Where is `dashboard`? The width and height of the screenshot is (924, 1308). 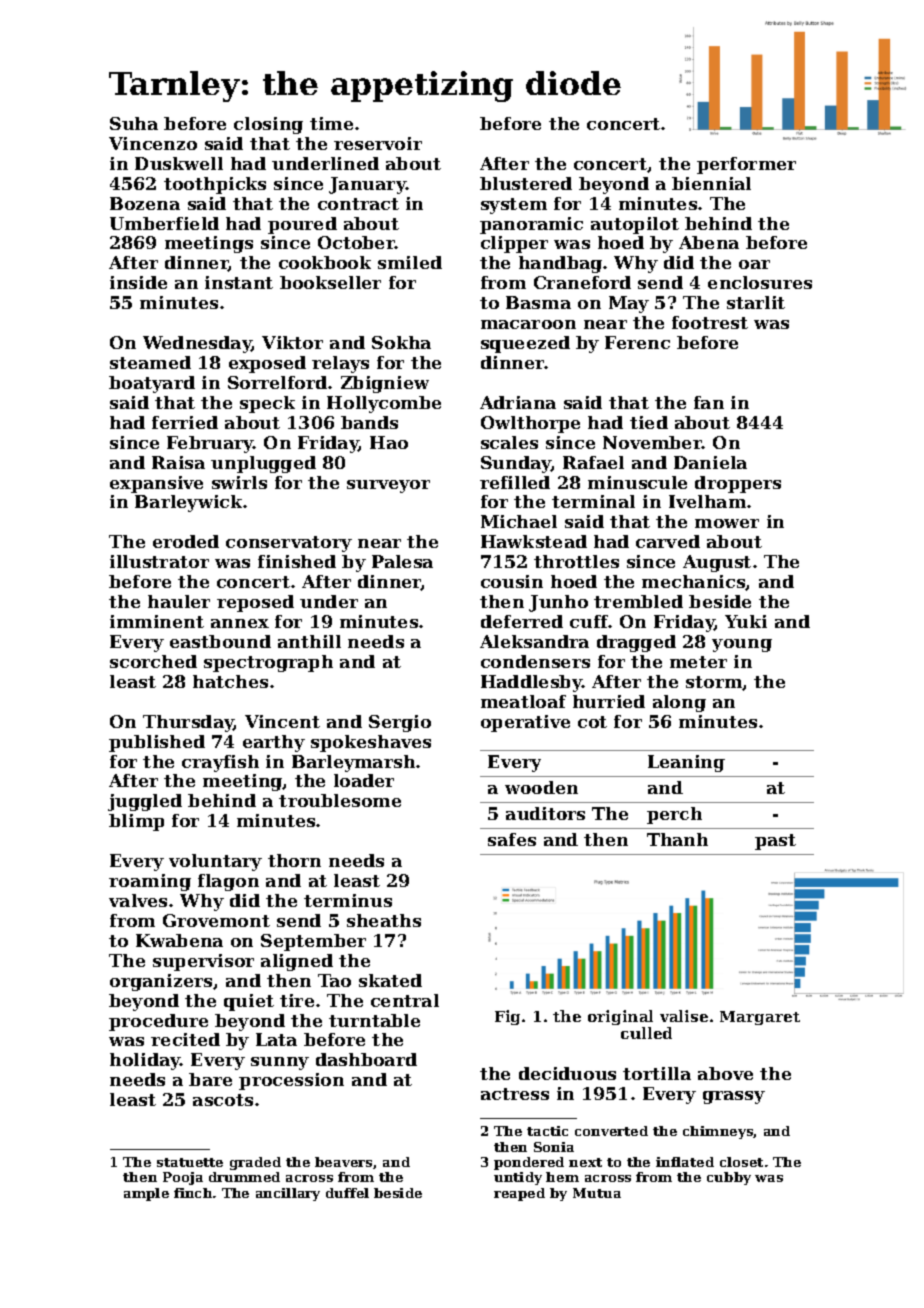
dashboard is located at coordinates (366, 1059).
